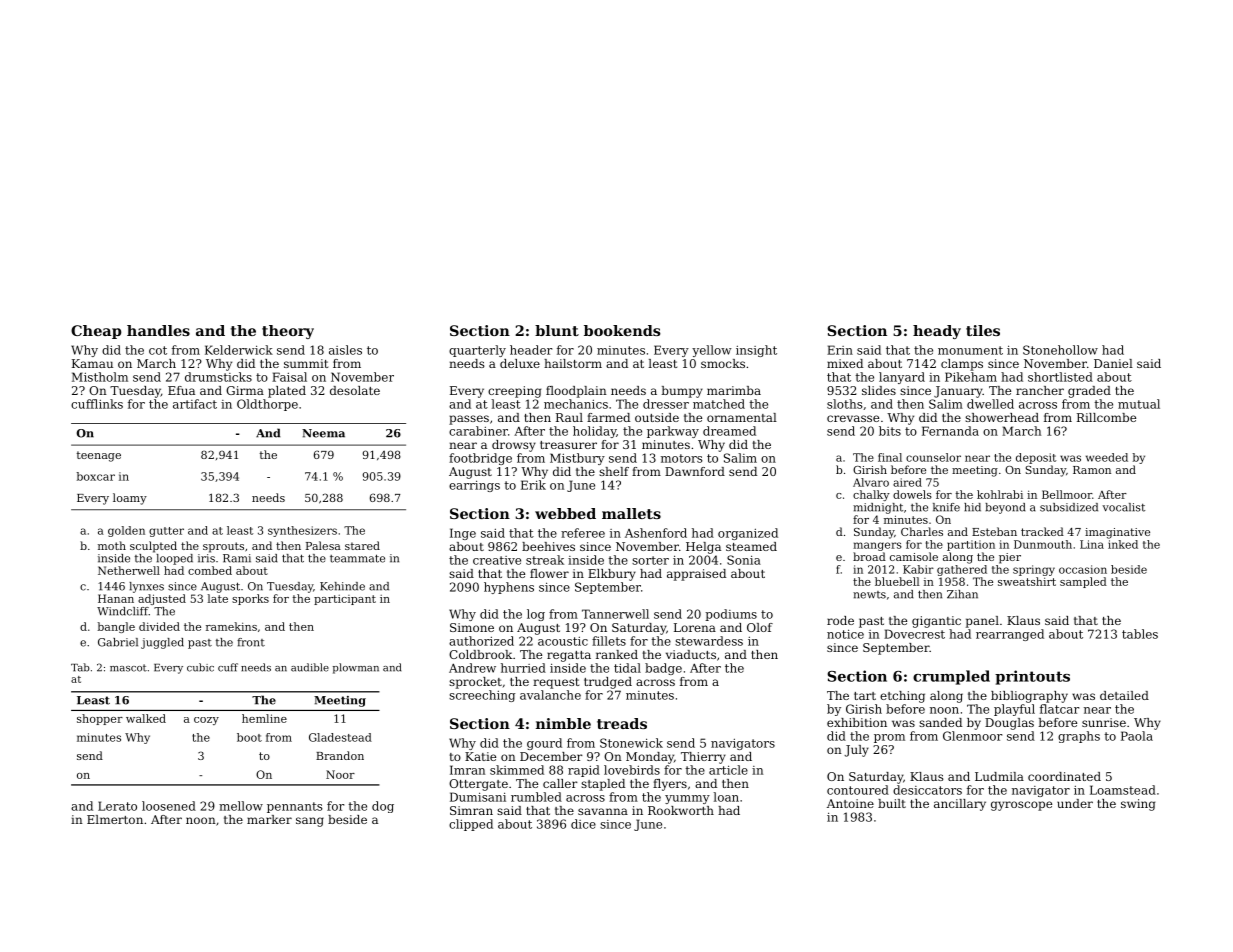 This screenshot has height=952, width=1233. What do you see at coordinates (1123, 544) in the screenshot?
I see `inked` at bounding box center [1123, 544].
